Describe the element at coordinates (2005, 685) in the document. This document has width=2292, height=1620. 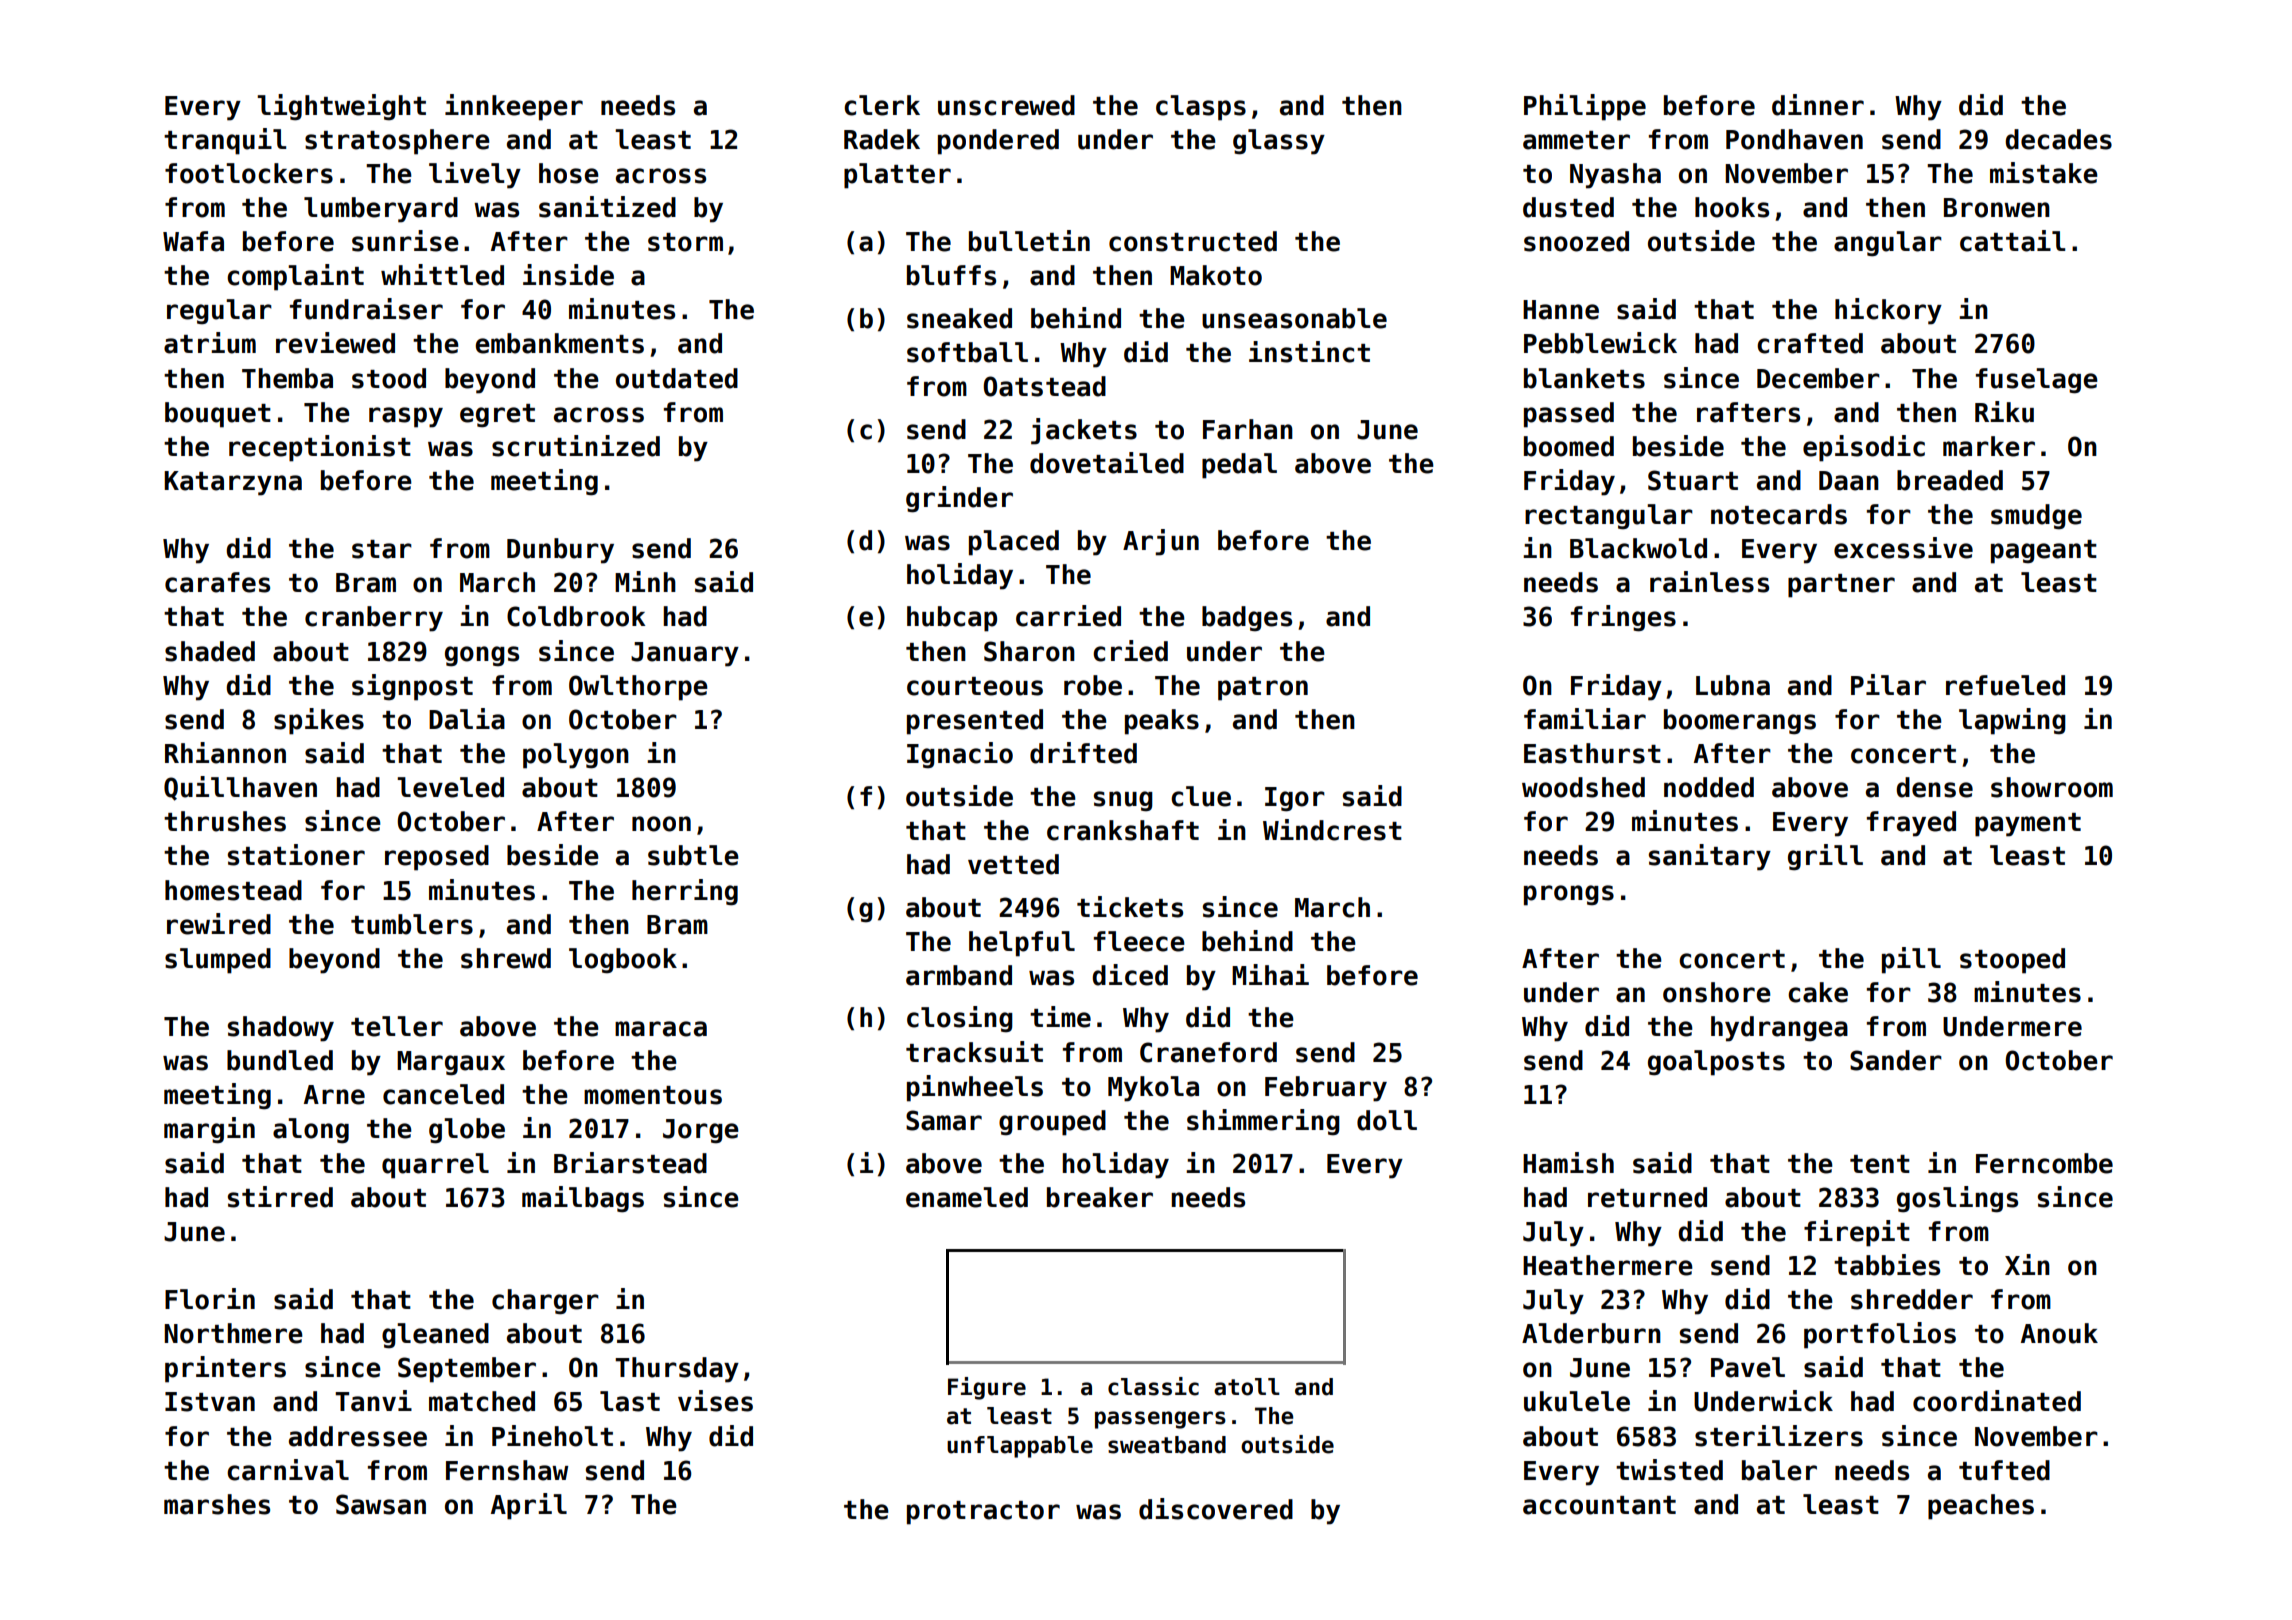
I see `refueled` at that location.
